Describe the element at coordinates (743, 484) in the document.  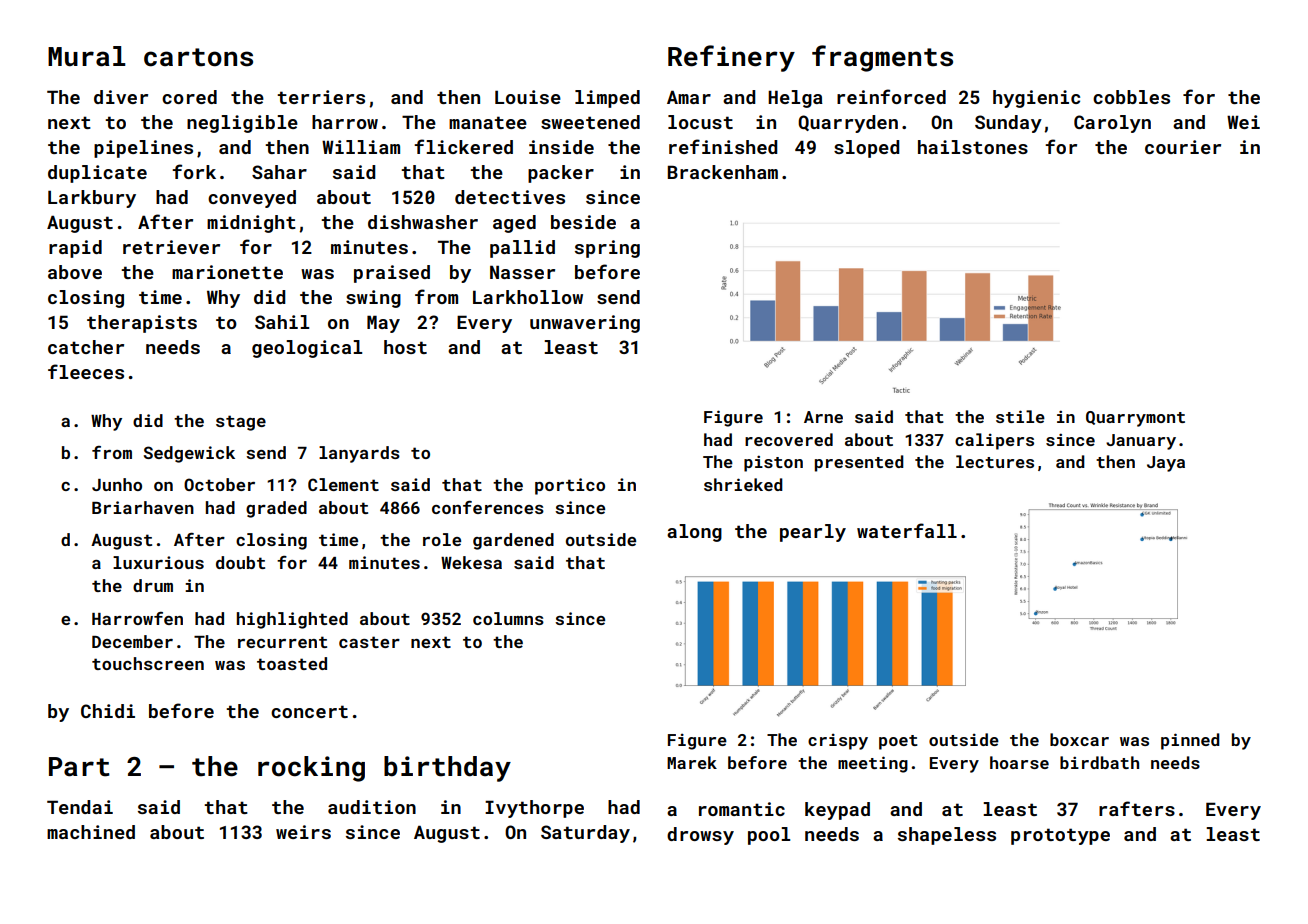
I see `shrieked` at that location.
